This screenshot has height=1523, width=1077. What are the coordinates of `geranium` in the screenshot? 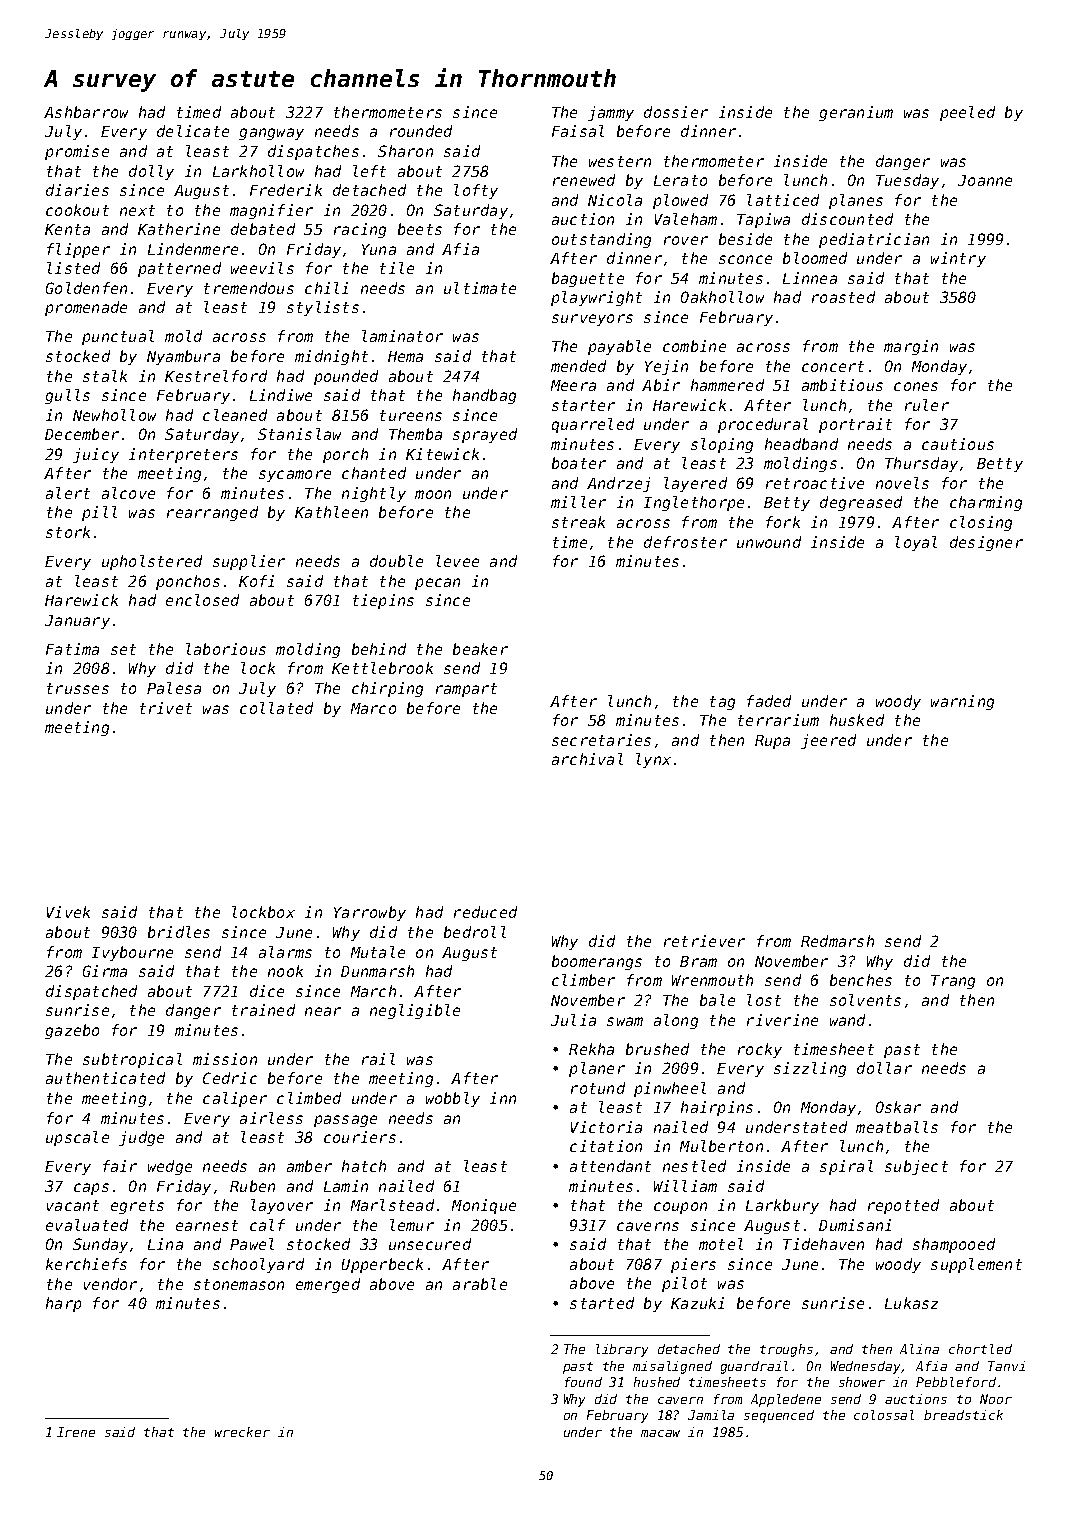 It's located at (856, 113).
